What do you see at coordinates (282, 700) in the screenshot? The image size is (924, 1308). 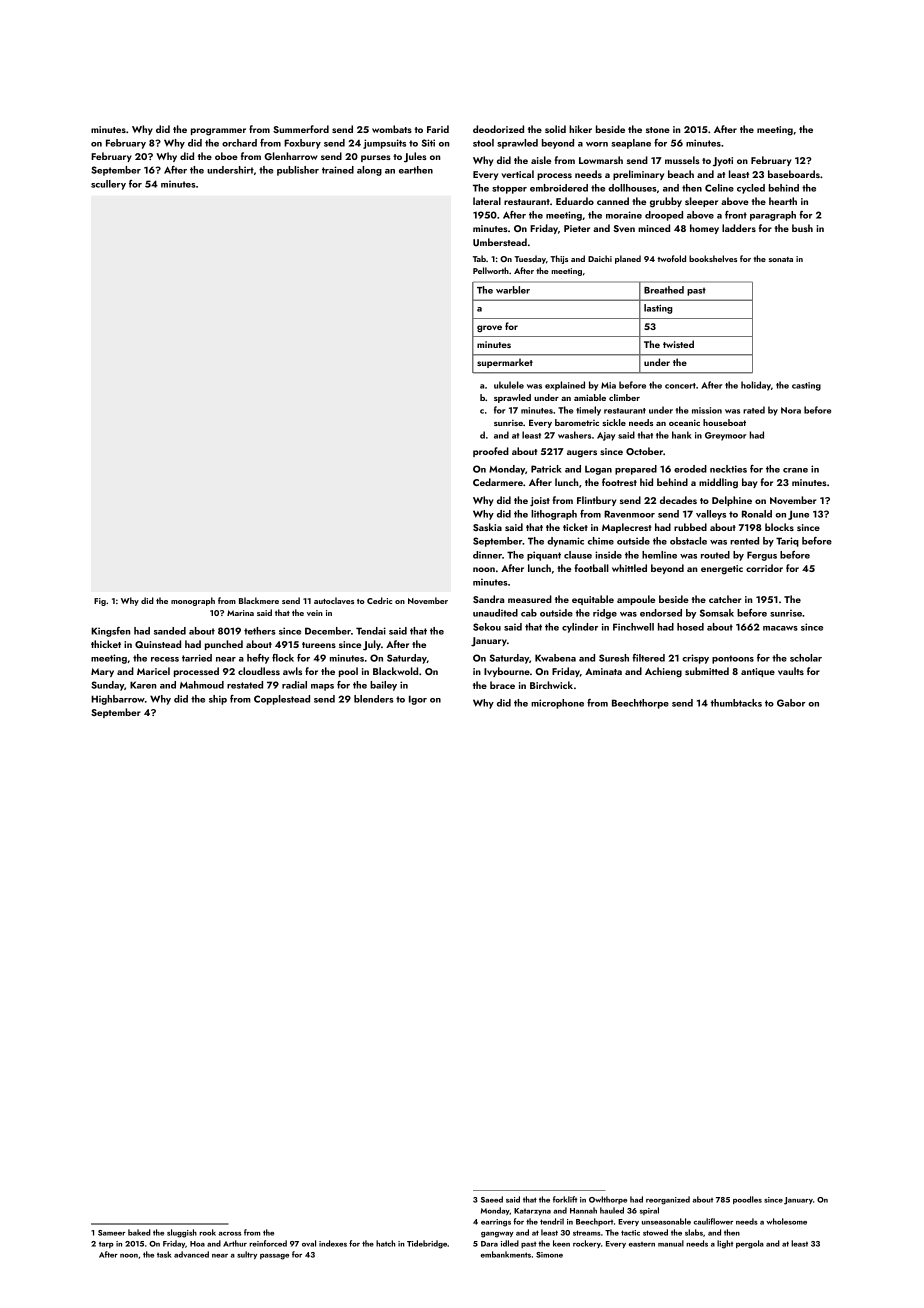 I see `Copplestead` at bounding box center [282, 700].
